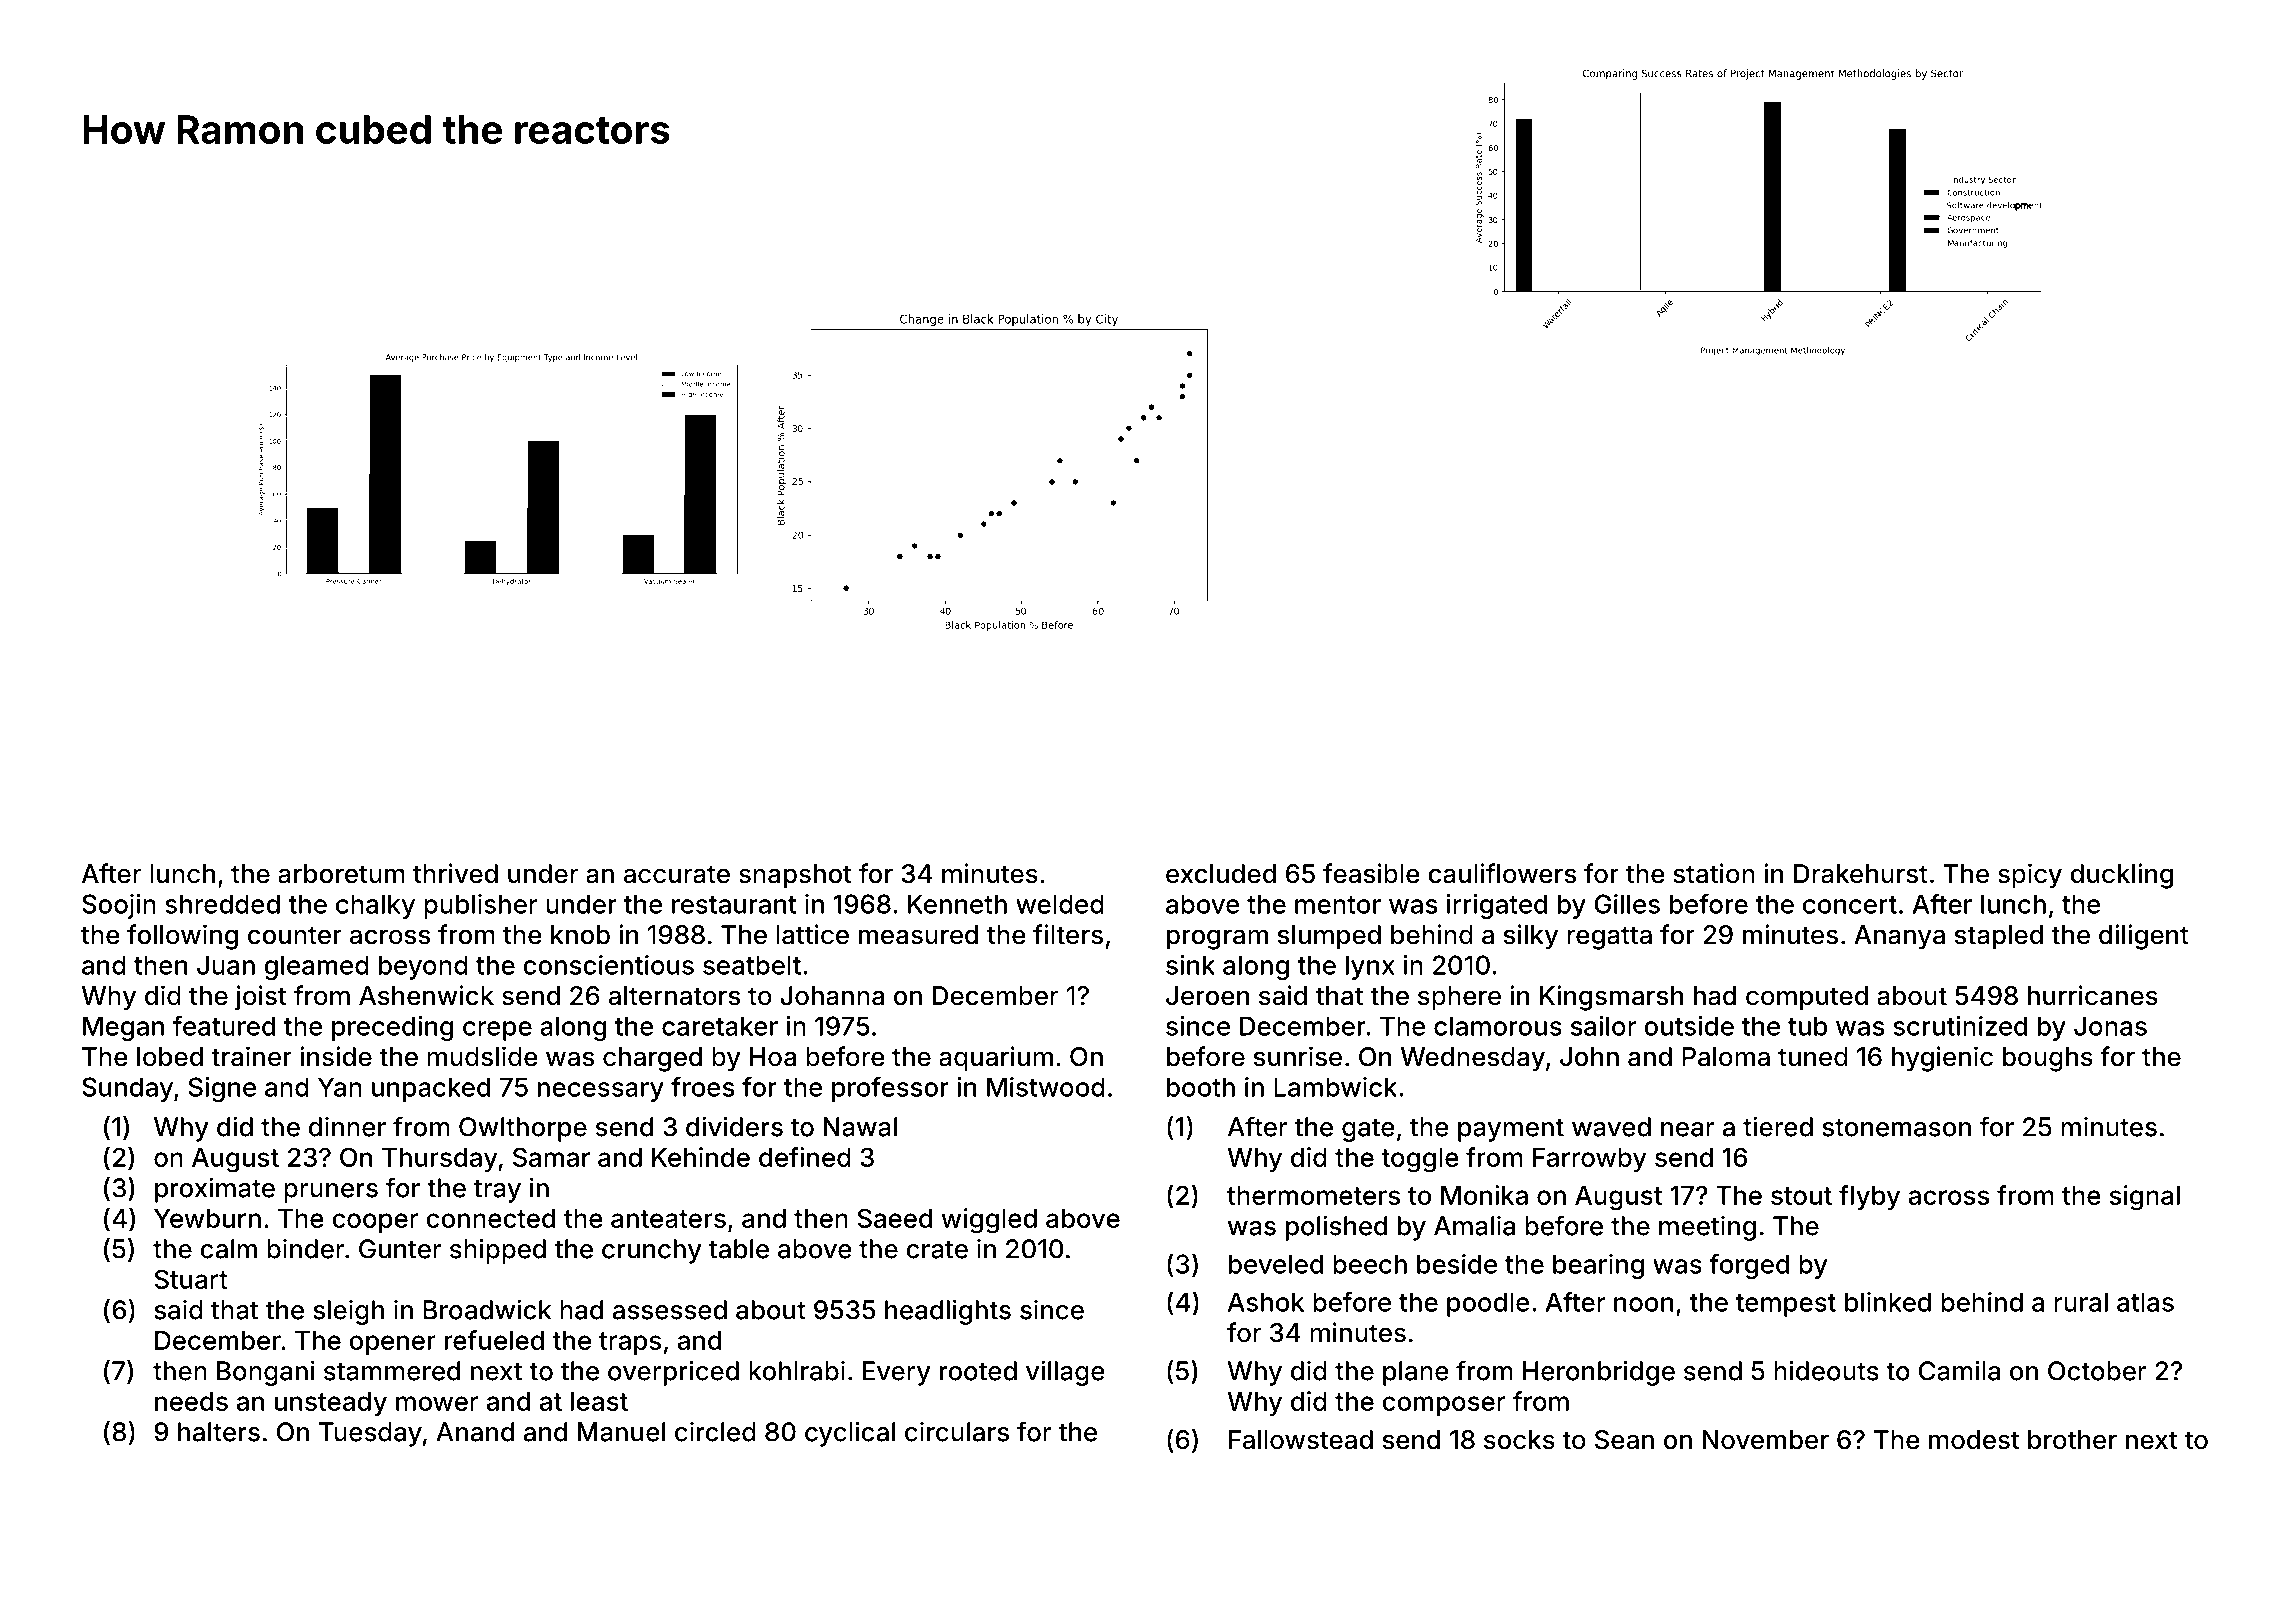 The height and width of the screenshot is (1620, 2292). What do you see at coordinates (191, 1279) in the screenshot?
I see `Stuart` at bounding box center [191, 1279].
